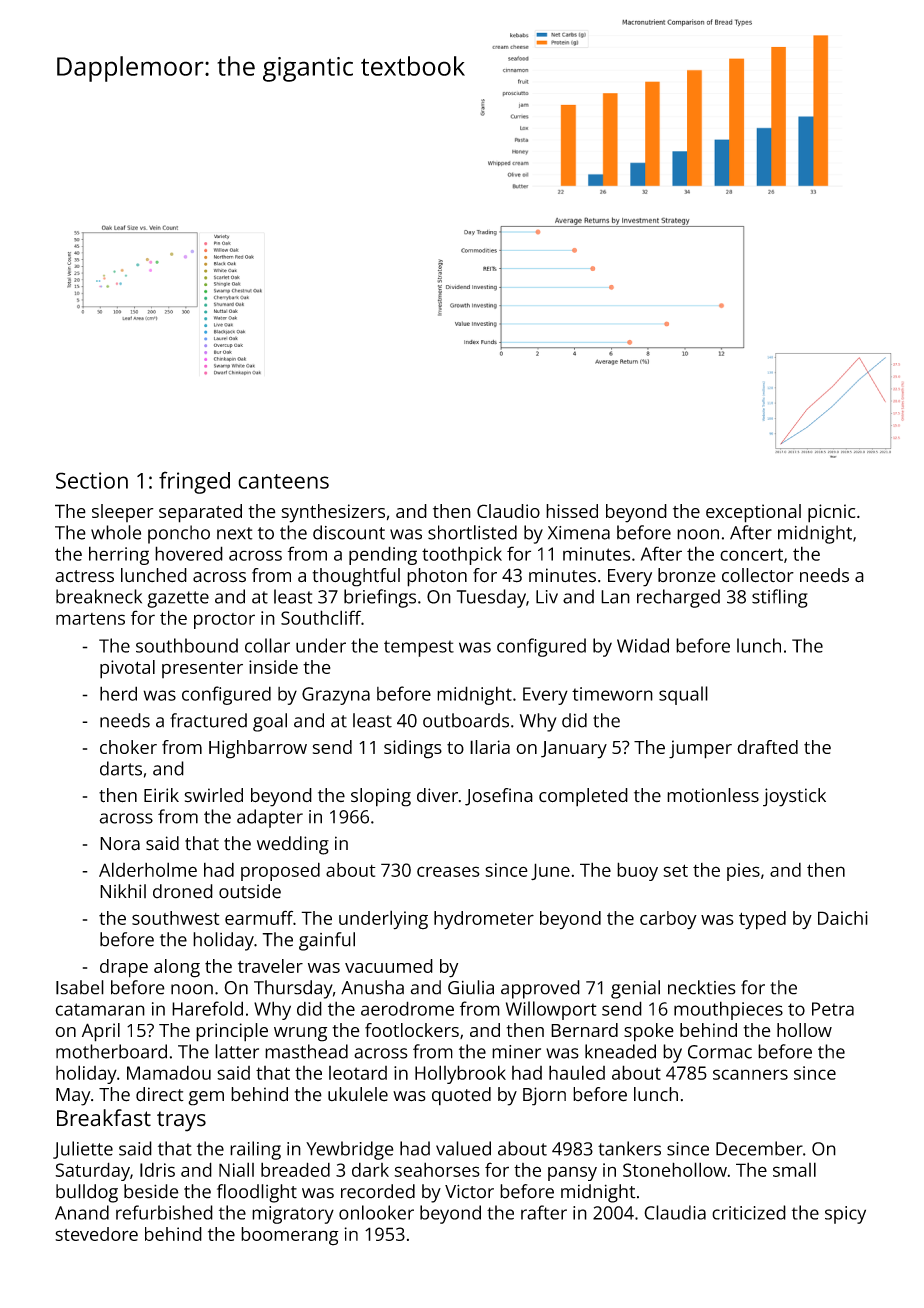  What do you see at coordinates (460, 1074) in the page?
I see `Hollybrook` at bounding box center [460, 1074].
